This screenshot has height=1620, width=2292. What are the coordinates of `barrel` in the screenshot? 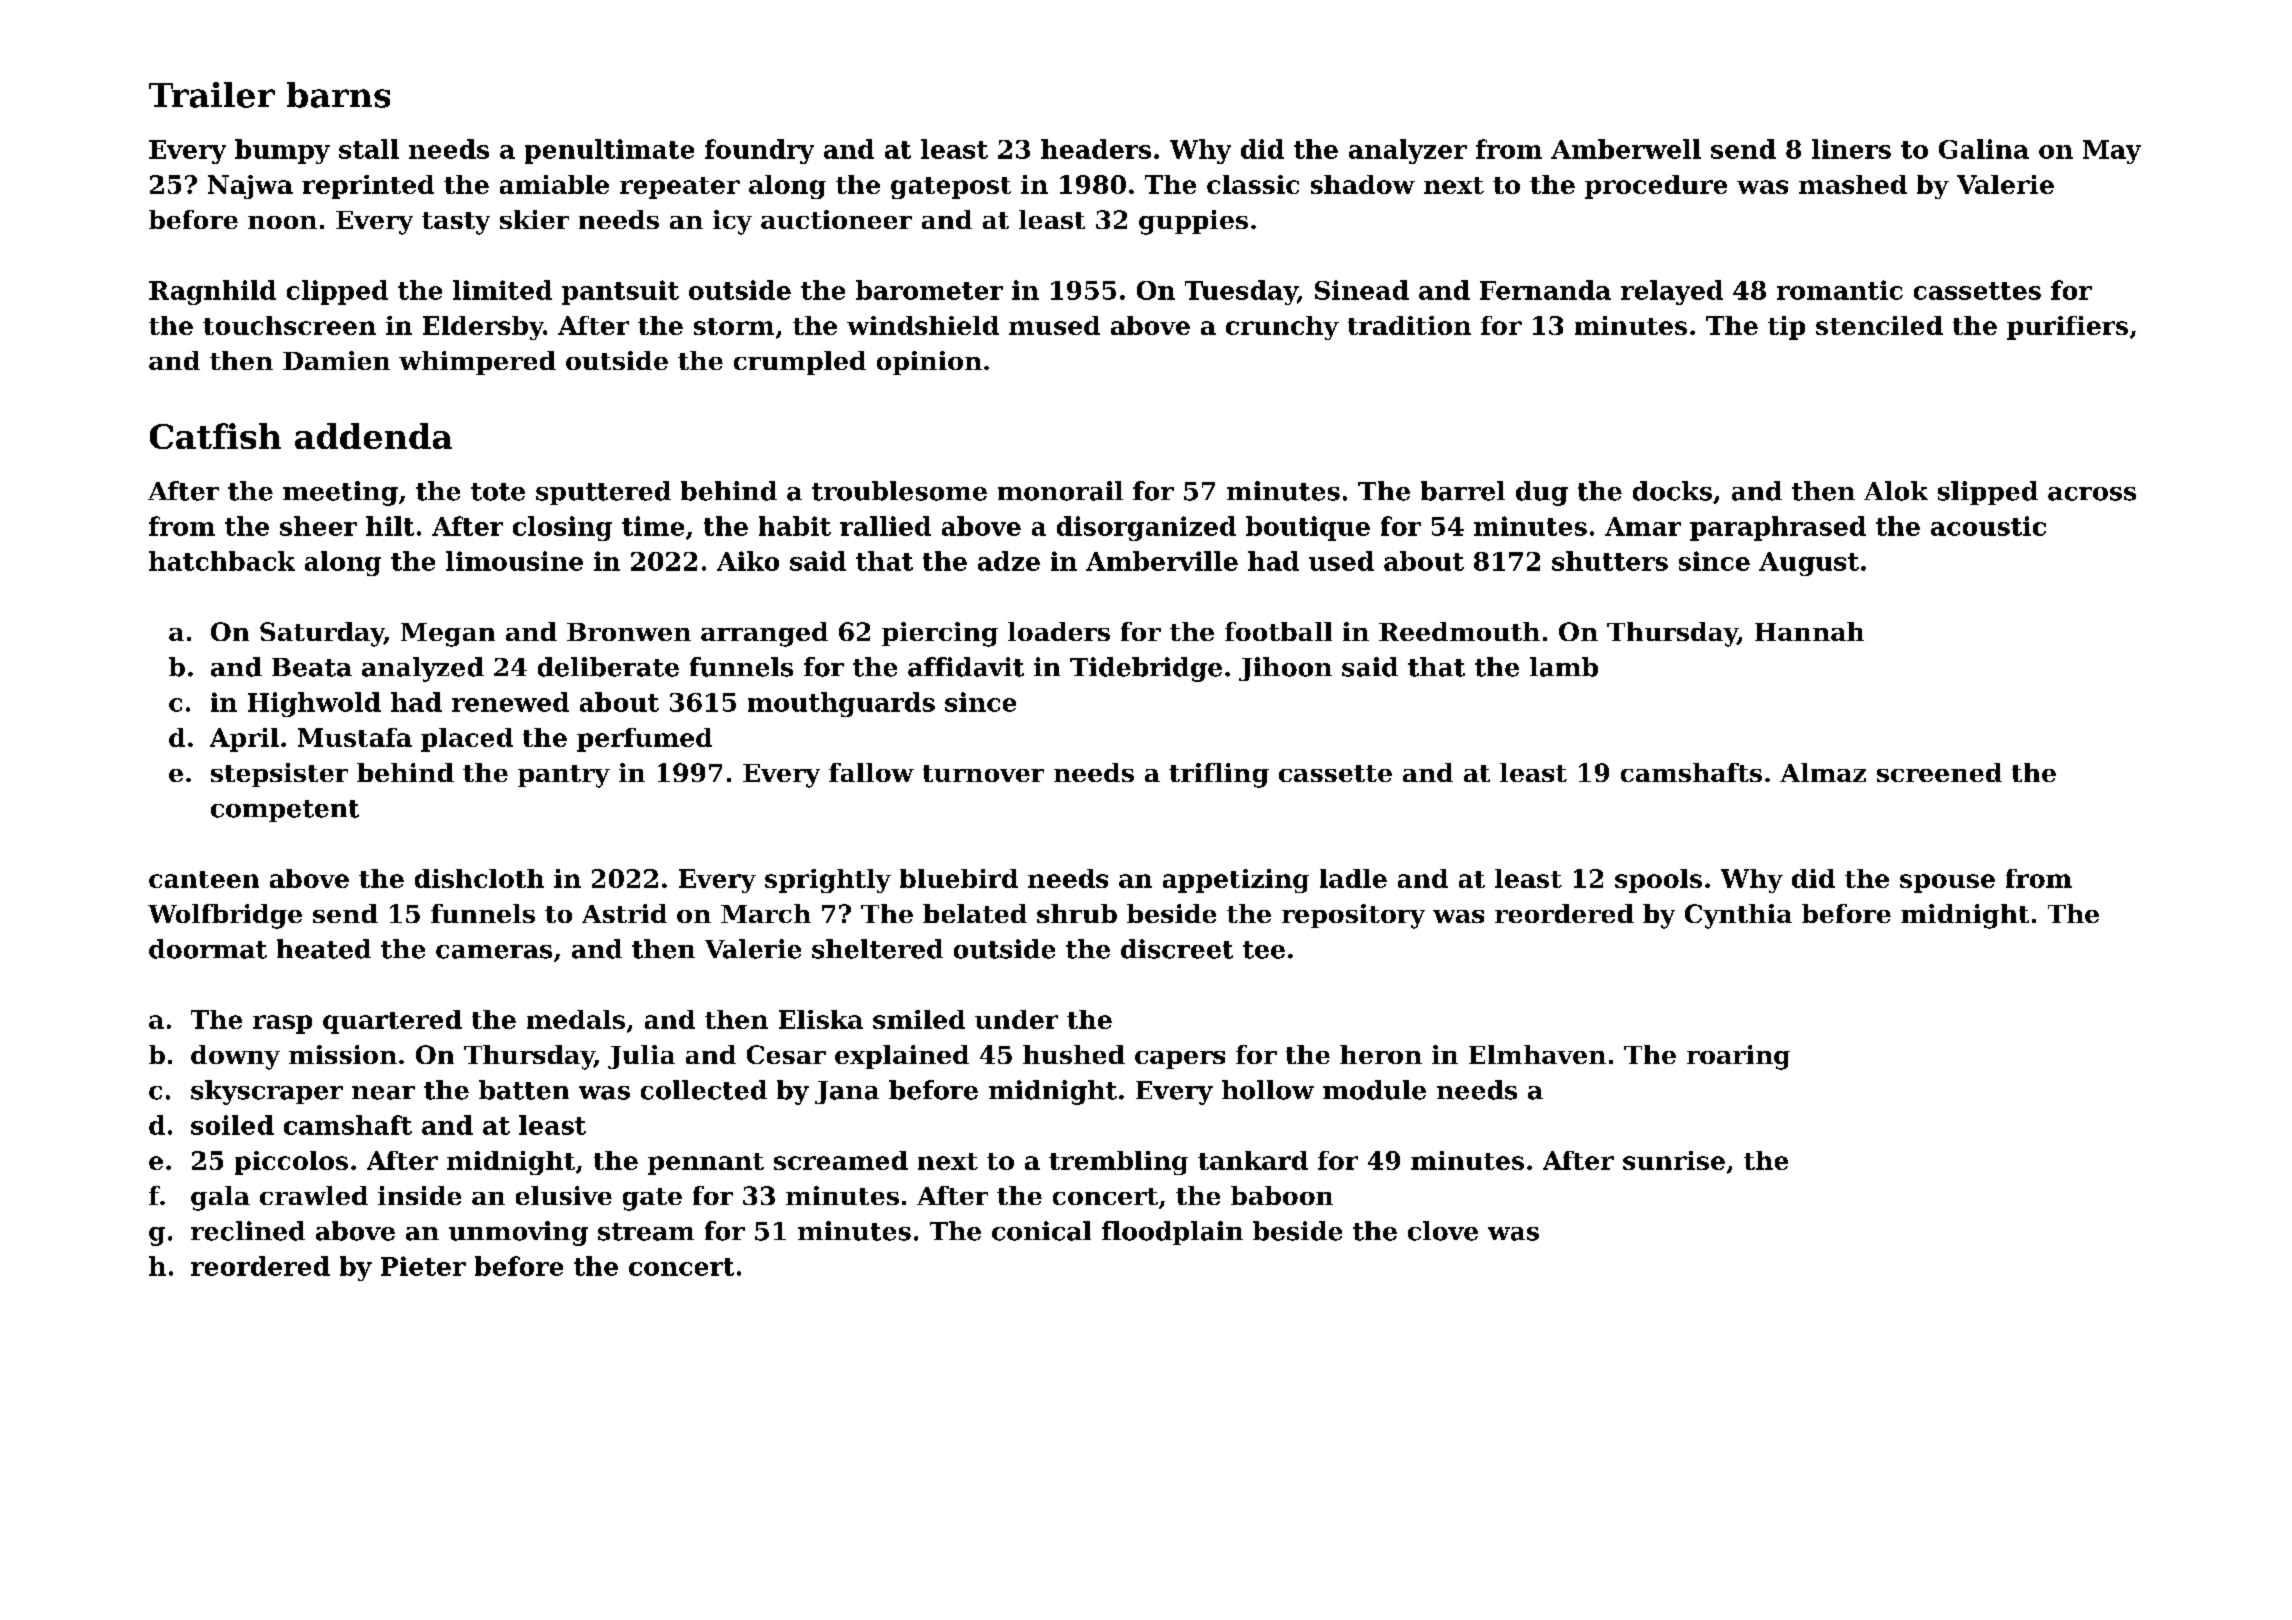 It's located at (1463, 491).
